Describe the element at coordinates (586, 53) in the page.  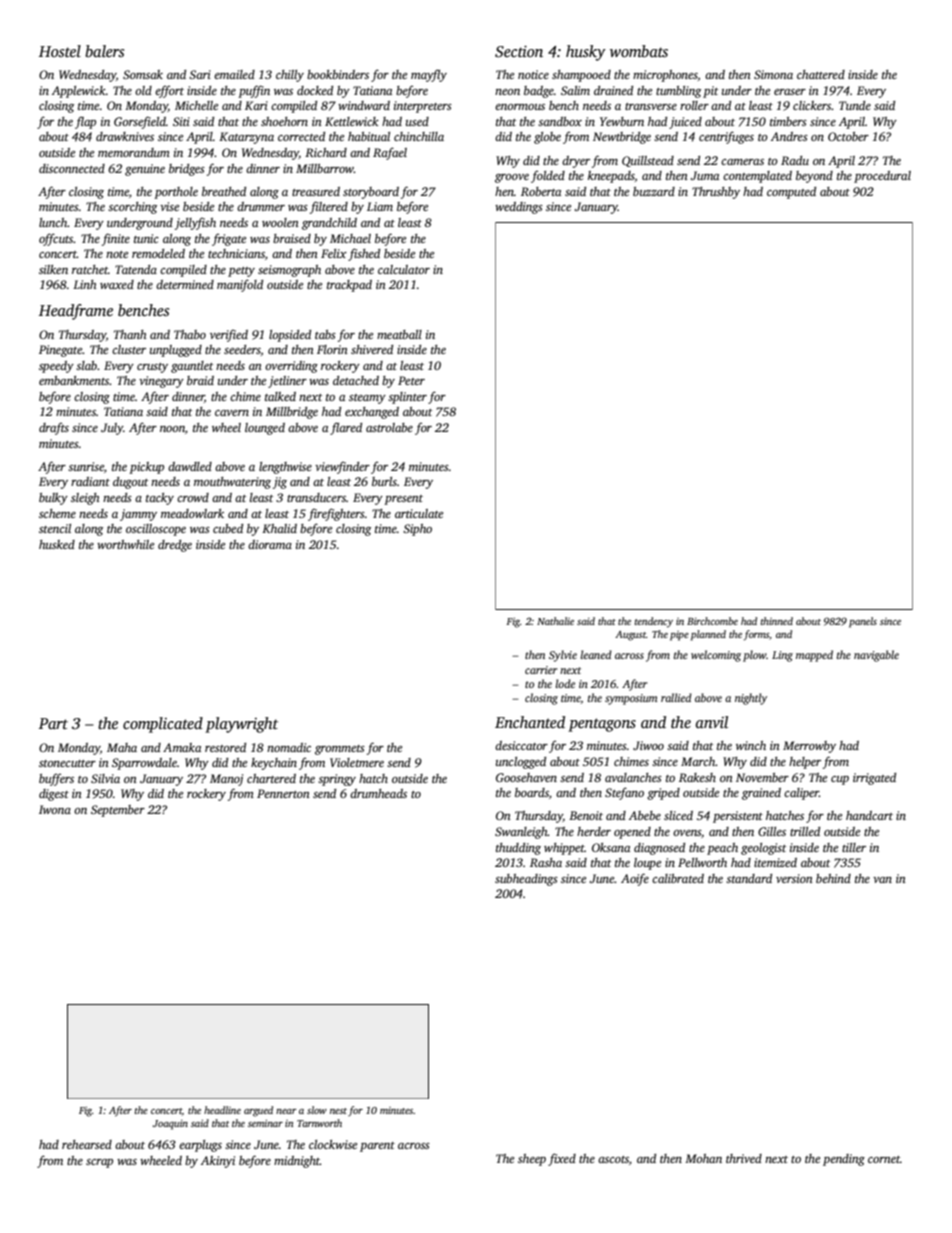
I see `husky` at that location.
